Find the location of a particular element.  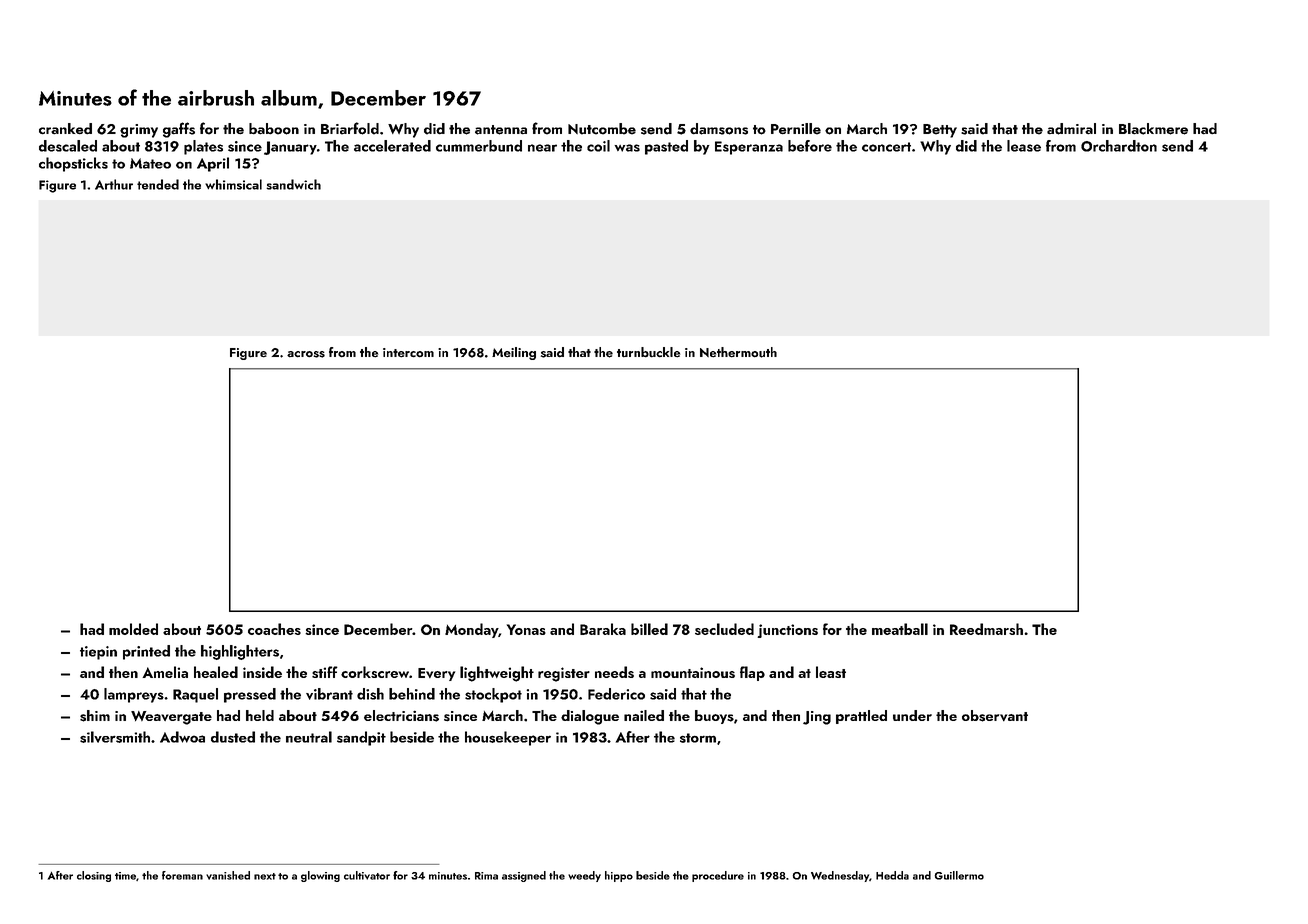

Meiling is located at coordinates (514, 353).
